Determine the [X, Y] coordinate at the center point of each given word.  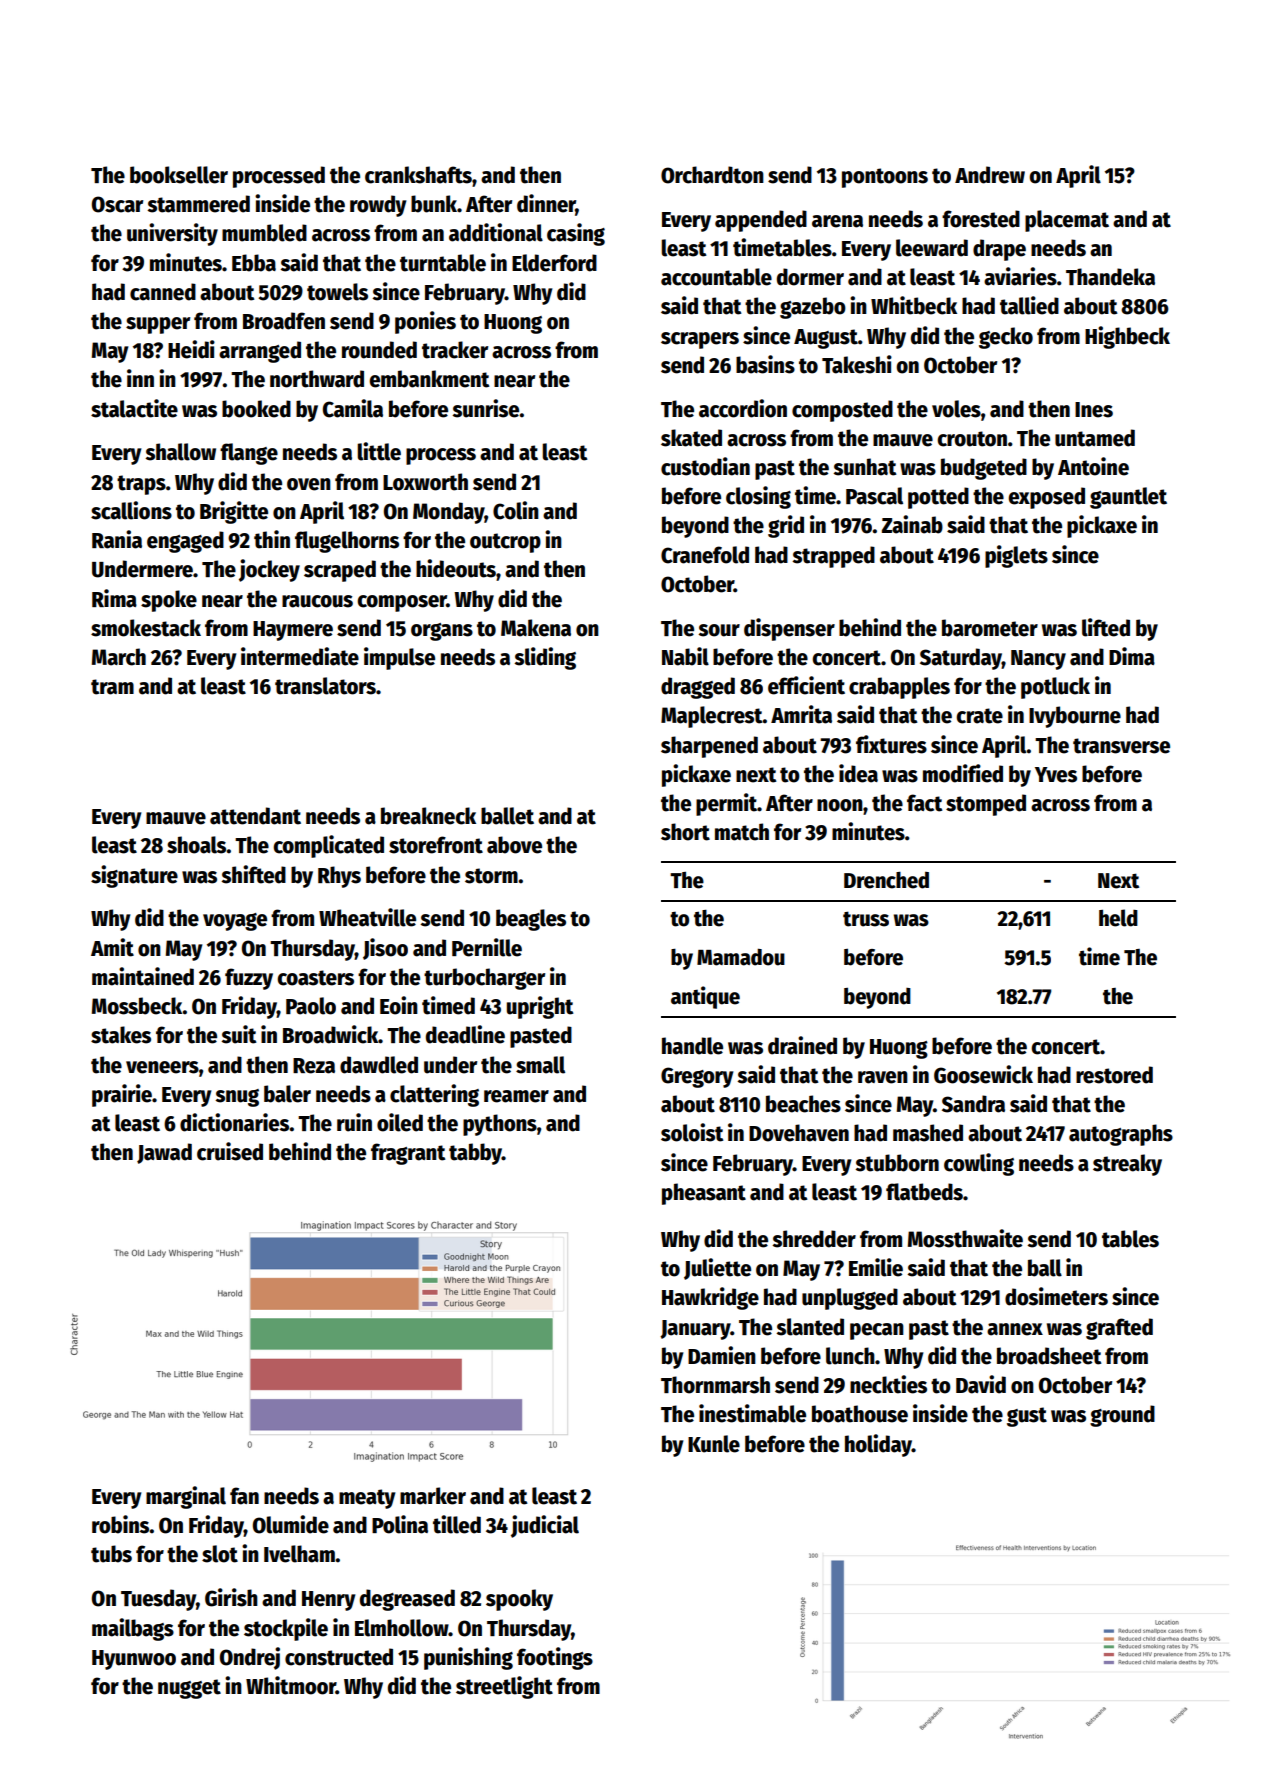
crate [979, 716]
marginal [186, 1497]
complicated [328, 846]
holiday [878, 1445]
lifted [1106, 627]
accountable [716, 277]
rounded [379, 350]
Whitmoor [291, 1685]
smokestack [146, 628]
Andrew [990, 175]
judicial [545, 1526]
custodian [705, 466]
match [742, 832]
